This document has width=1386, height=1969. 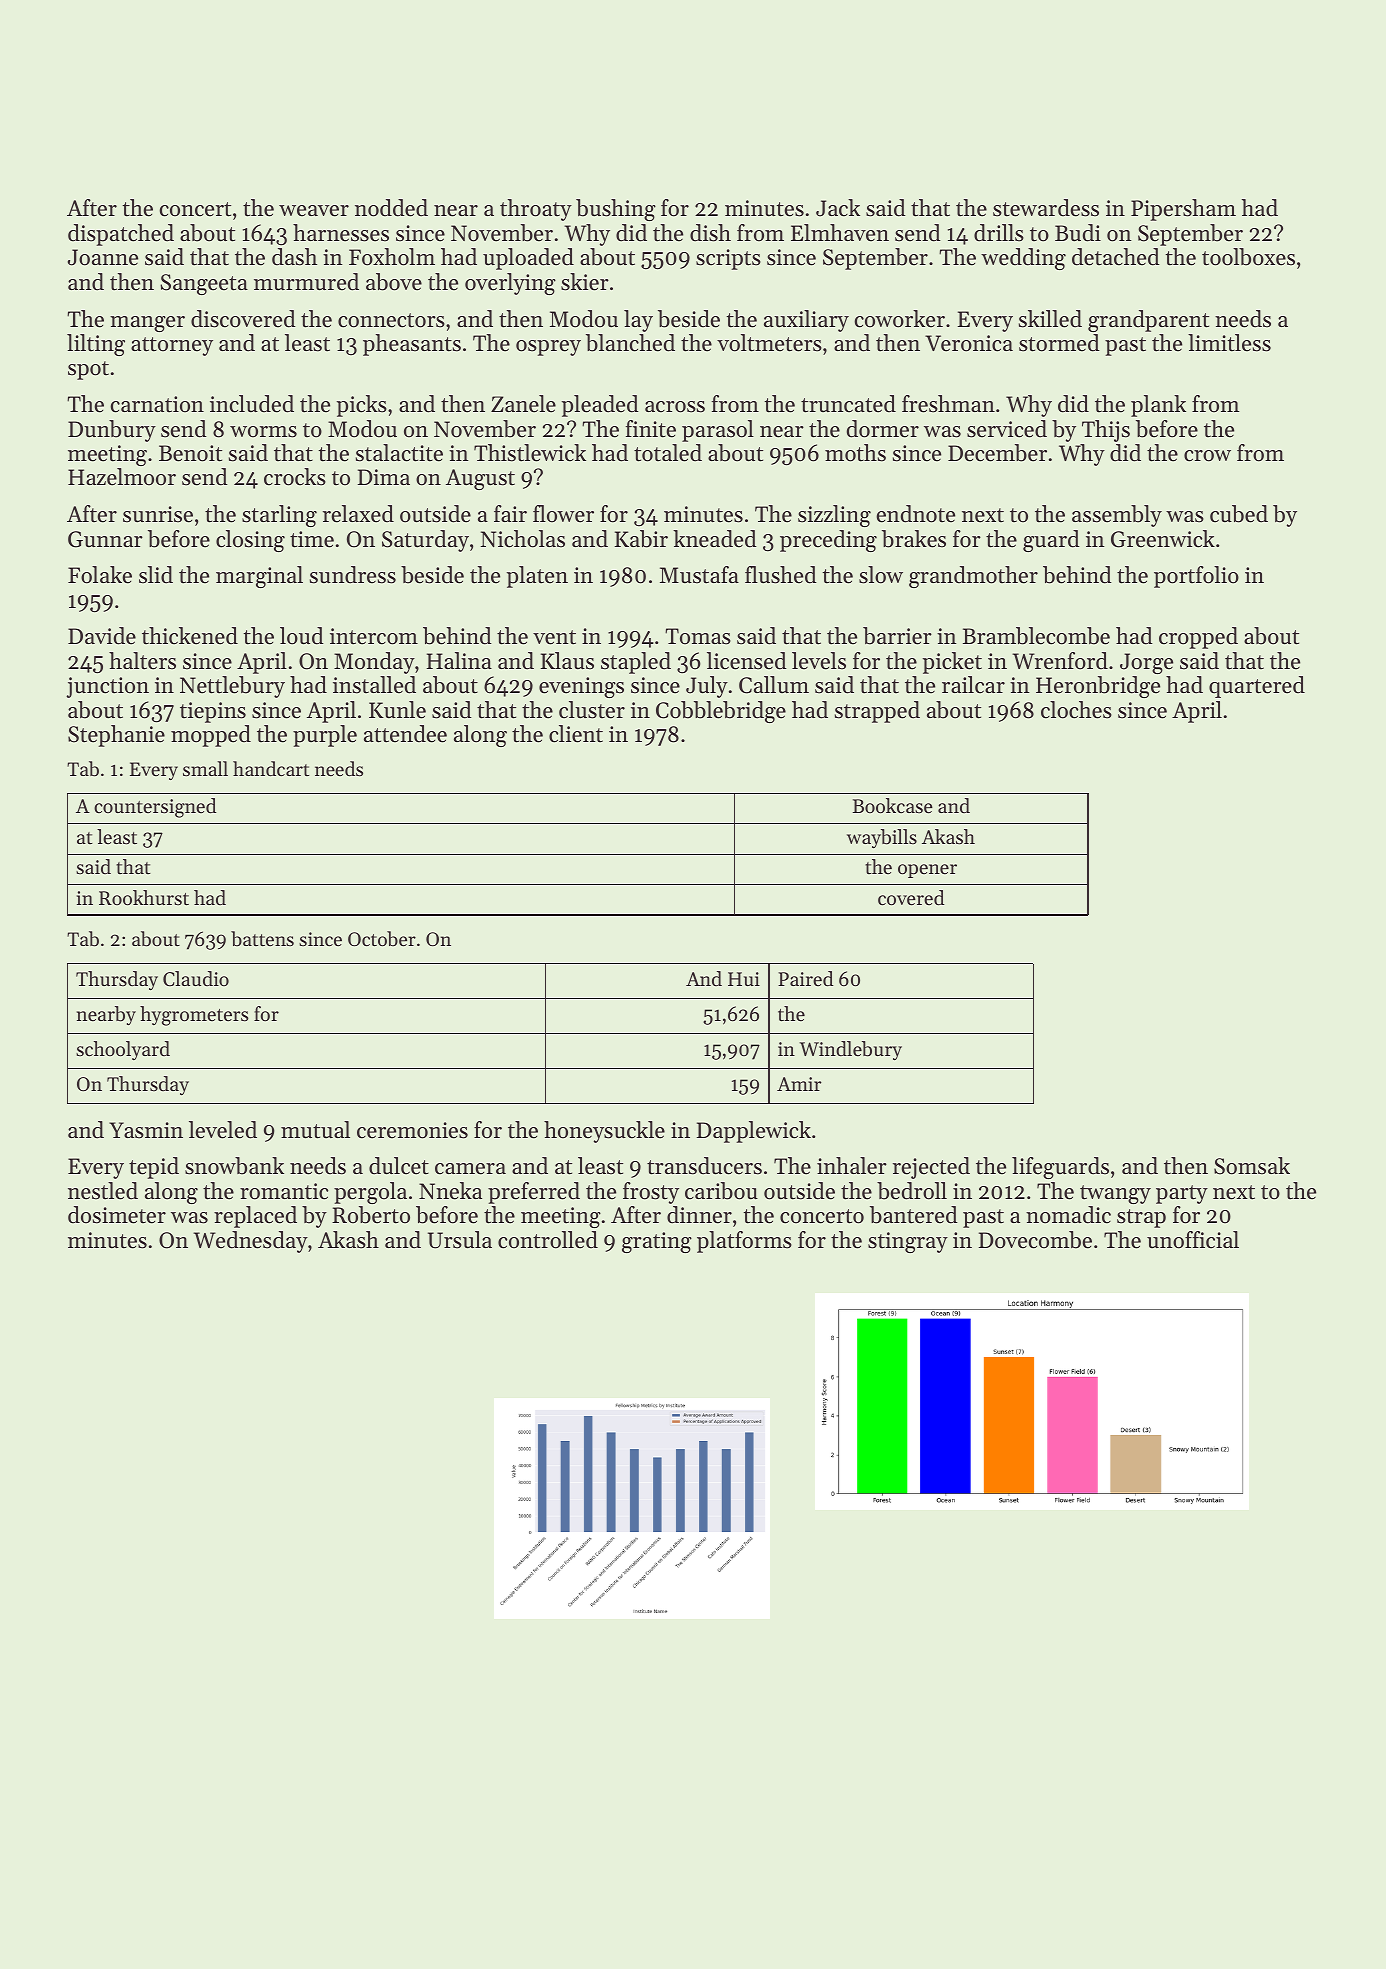 What do you see at coordinates (255, 1217) in the document?
I see `replaced` at bounding box center [255, 1217].
